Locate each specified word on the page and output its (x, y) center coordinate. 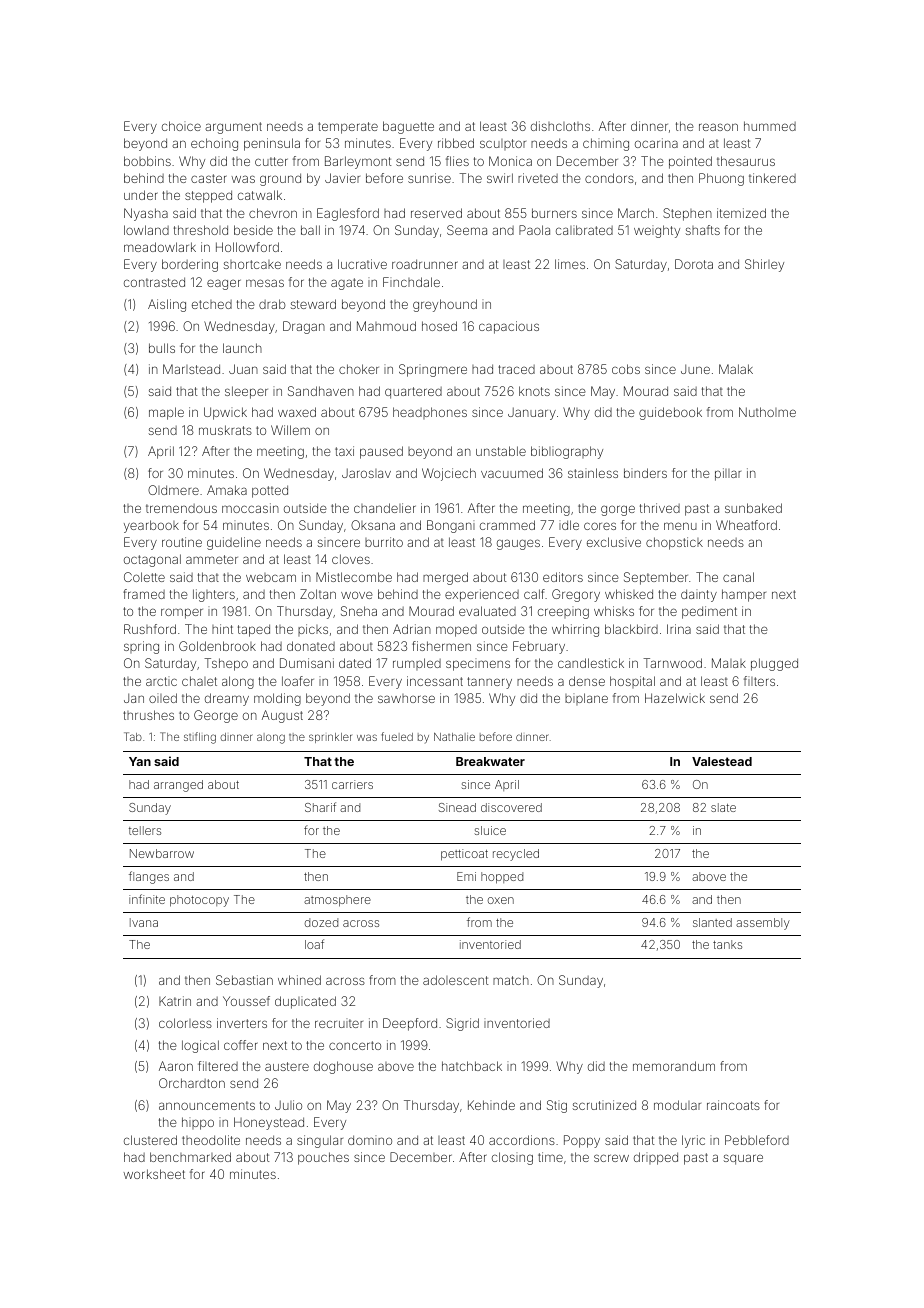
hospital (632, 682)
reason (718, 127)
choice (181, 126)
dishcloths (560, 126)
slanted (712, 922)
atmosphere (337, 901)
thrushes (148, 715)
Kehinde (491, 1105)
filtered (218, 1066)
